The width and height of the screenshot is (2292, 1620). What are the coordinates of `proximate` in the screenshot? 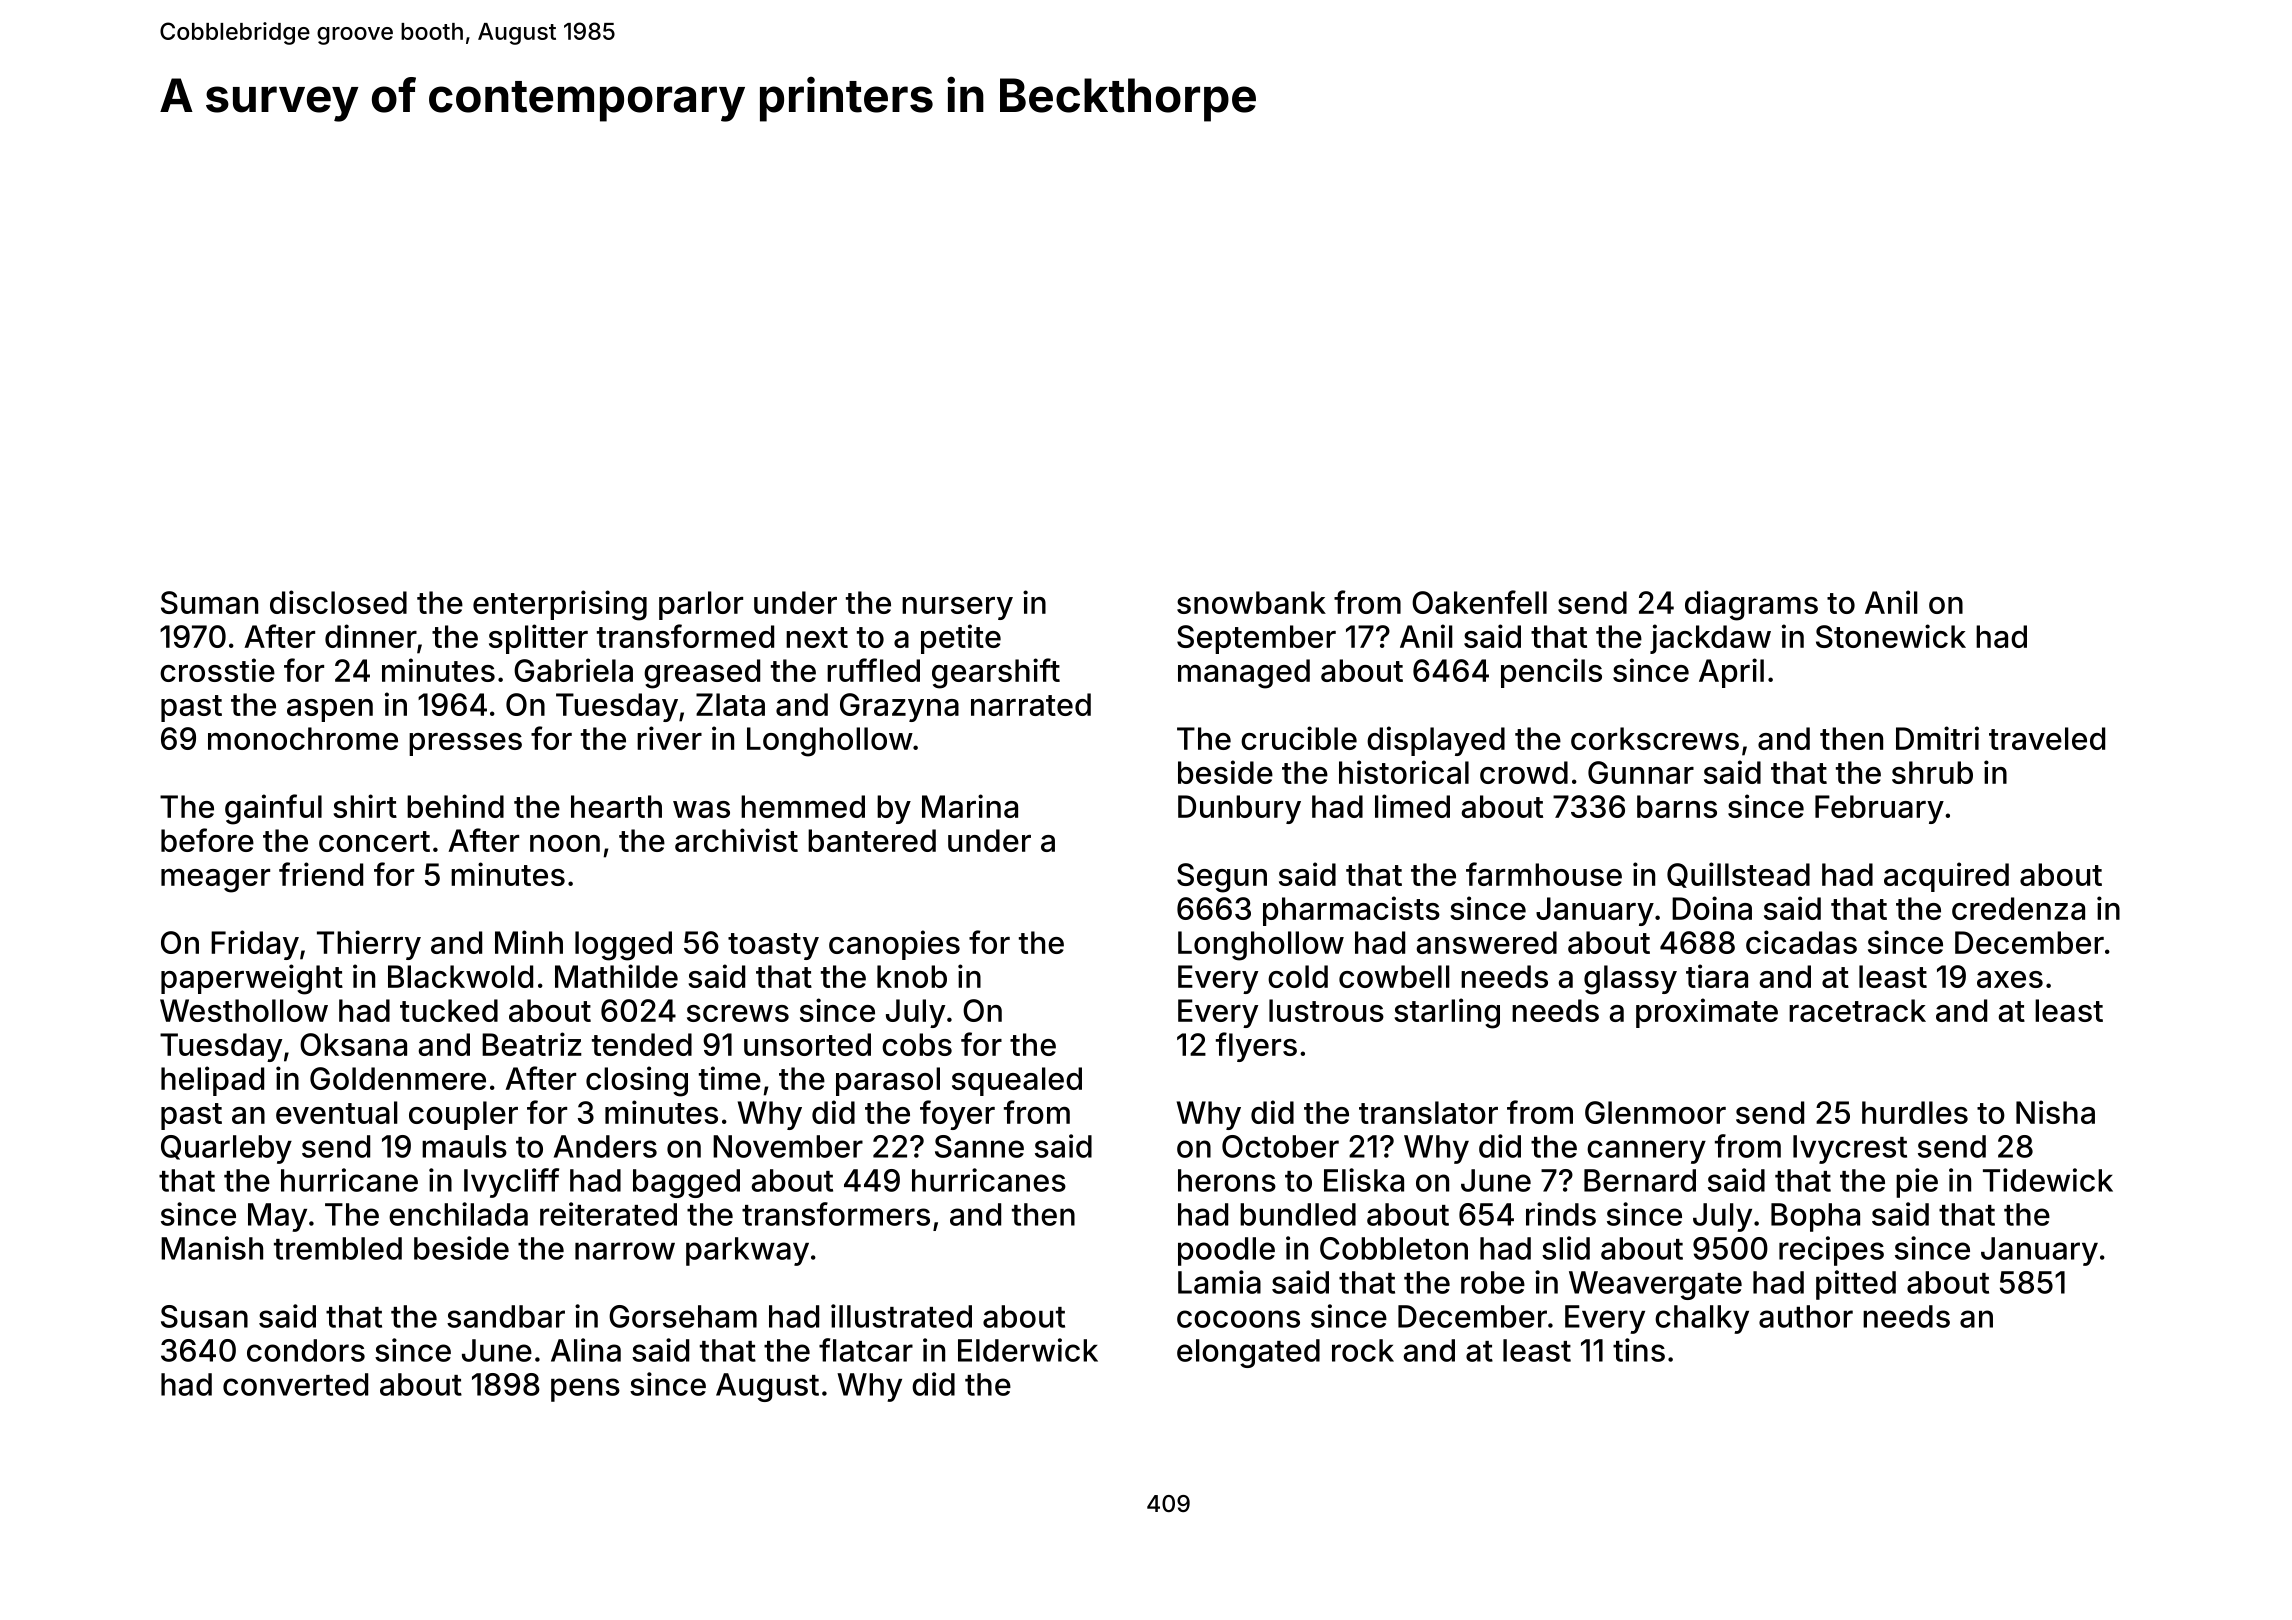 It's located at (1707, 1013).
